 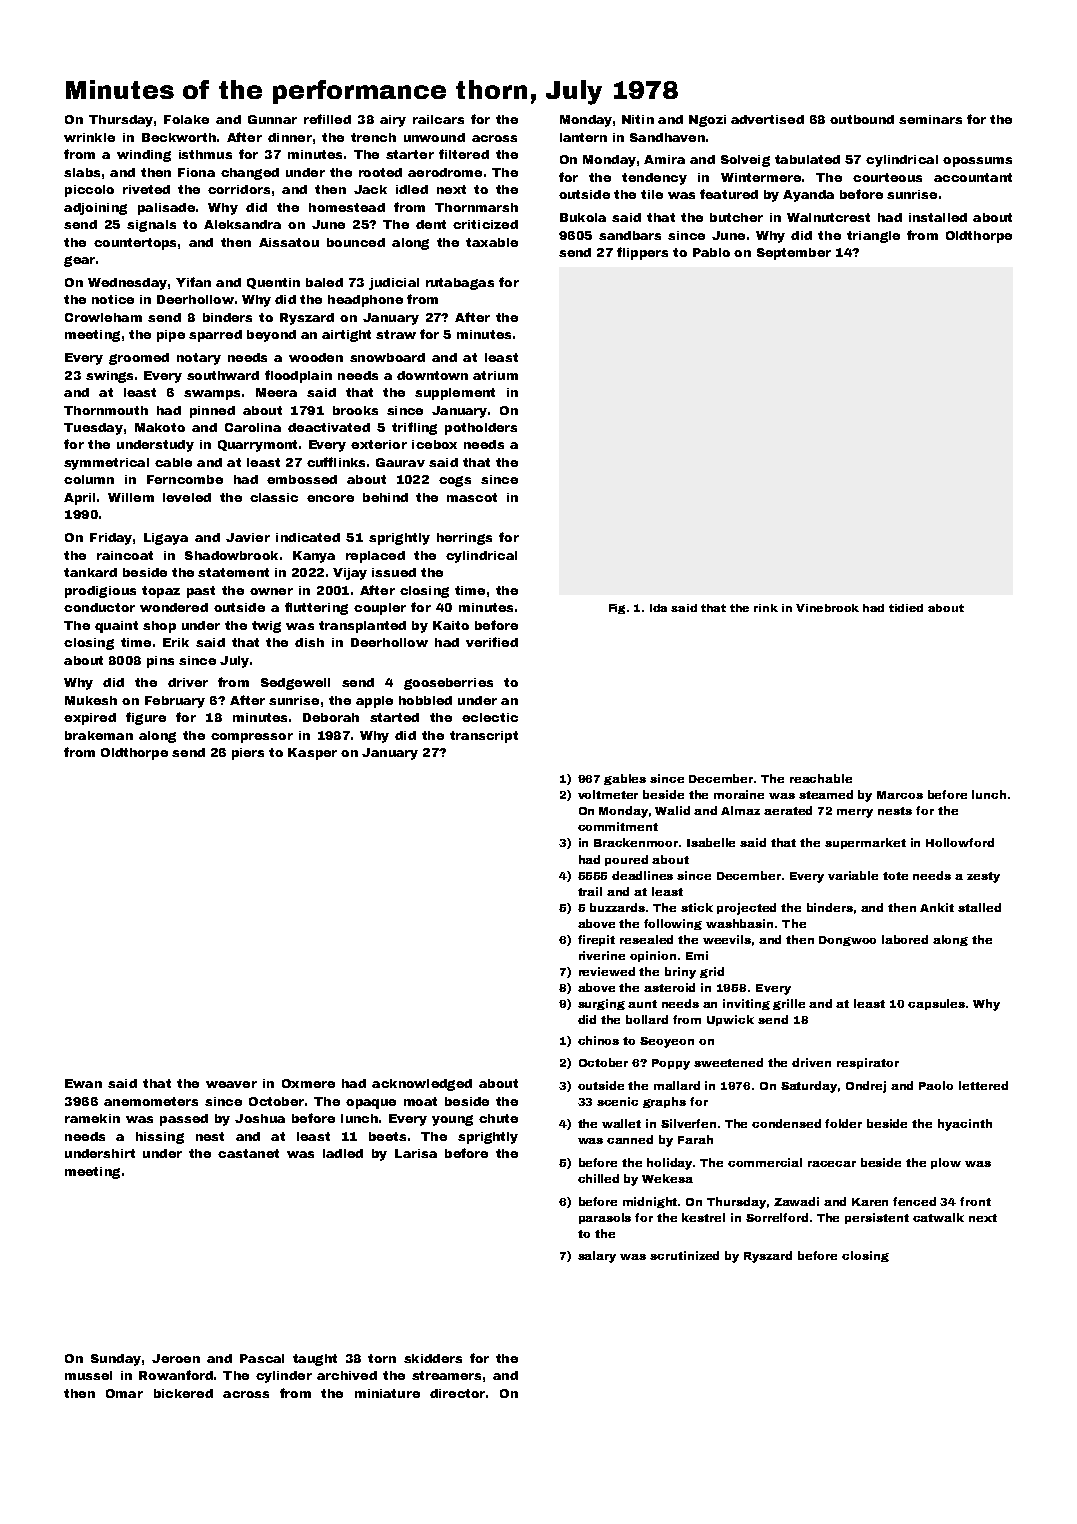 I want to click on Jeroen, so click(x=176, y=1358).
